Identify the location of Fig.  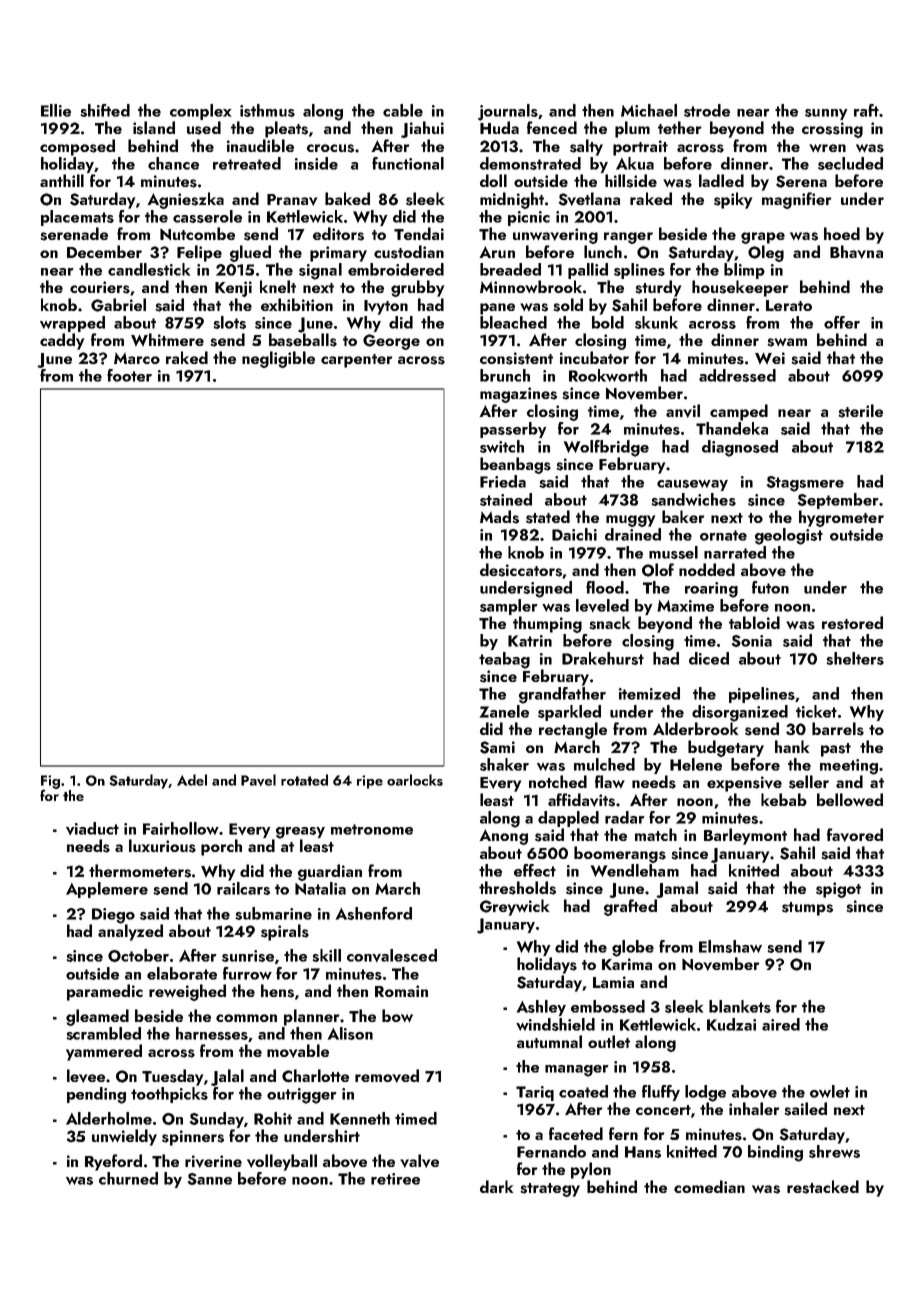
(50, 782).
